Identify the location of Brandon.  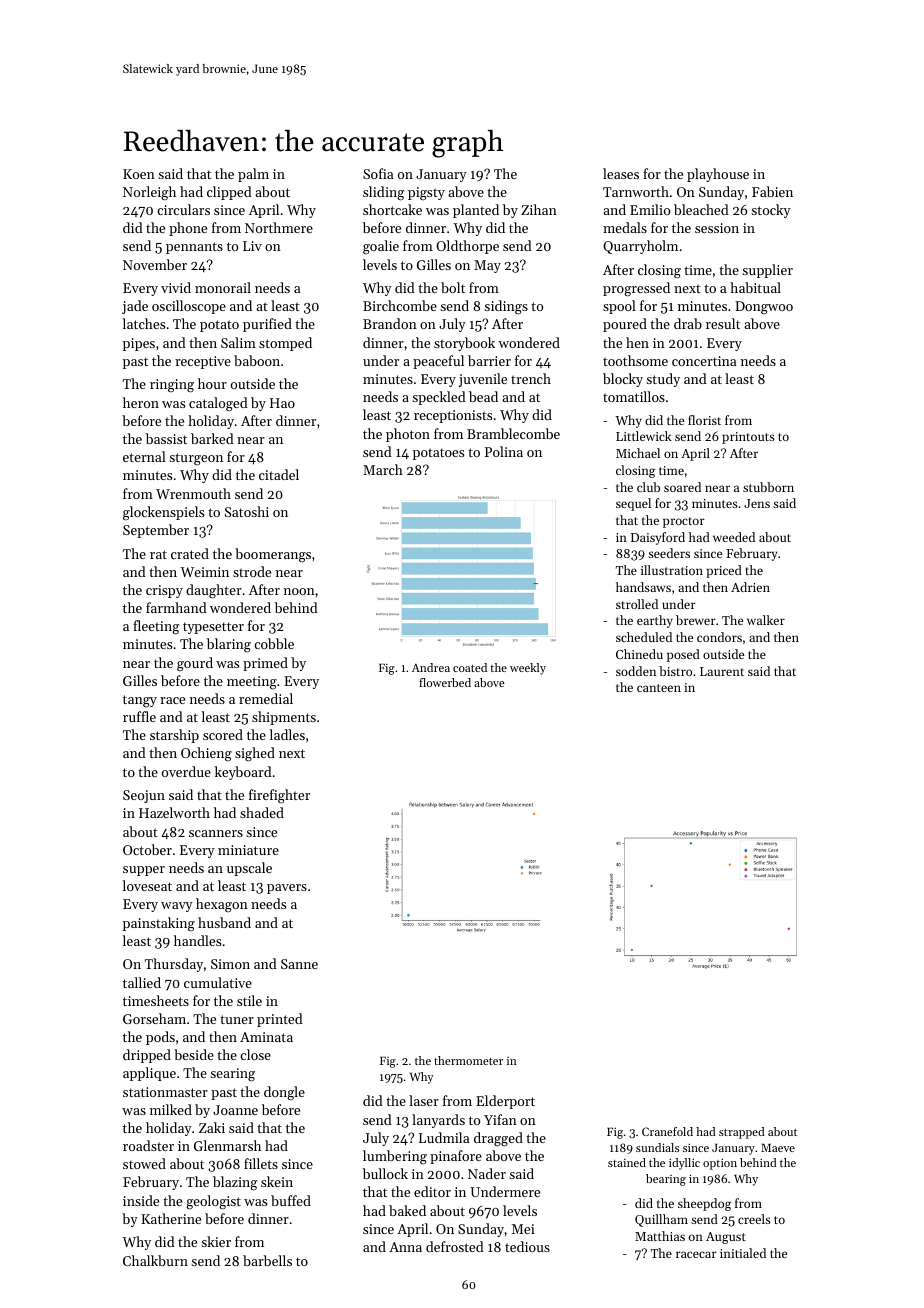
(390, 323).
